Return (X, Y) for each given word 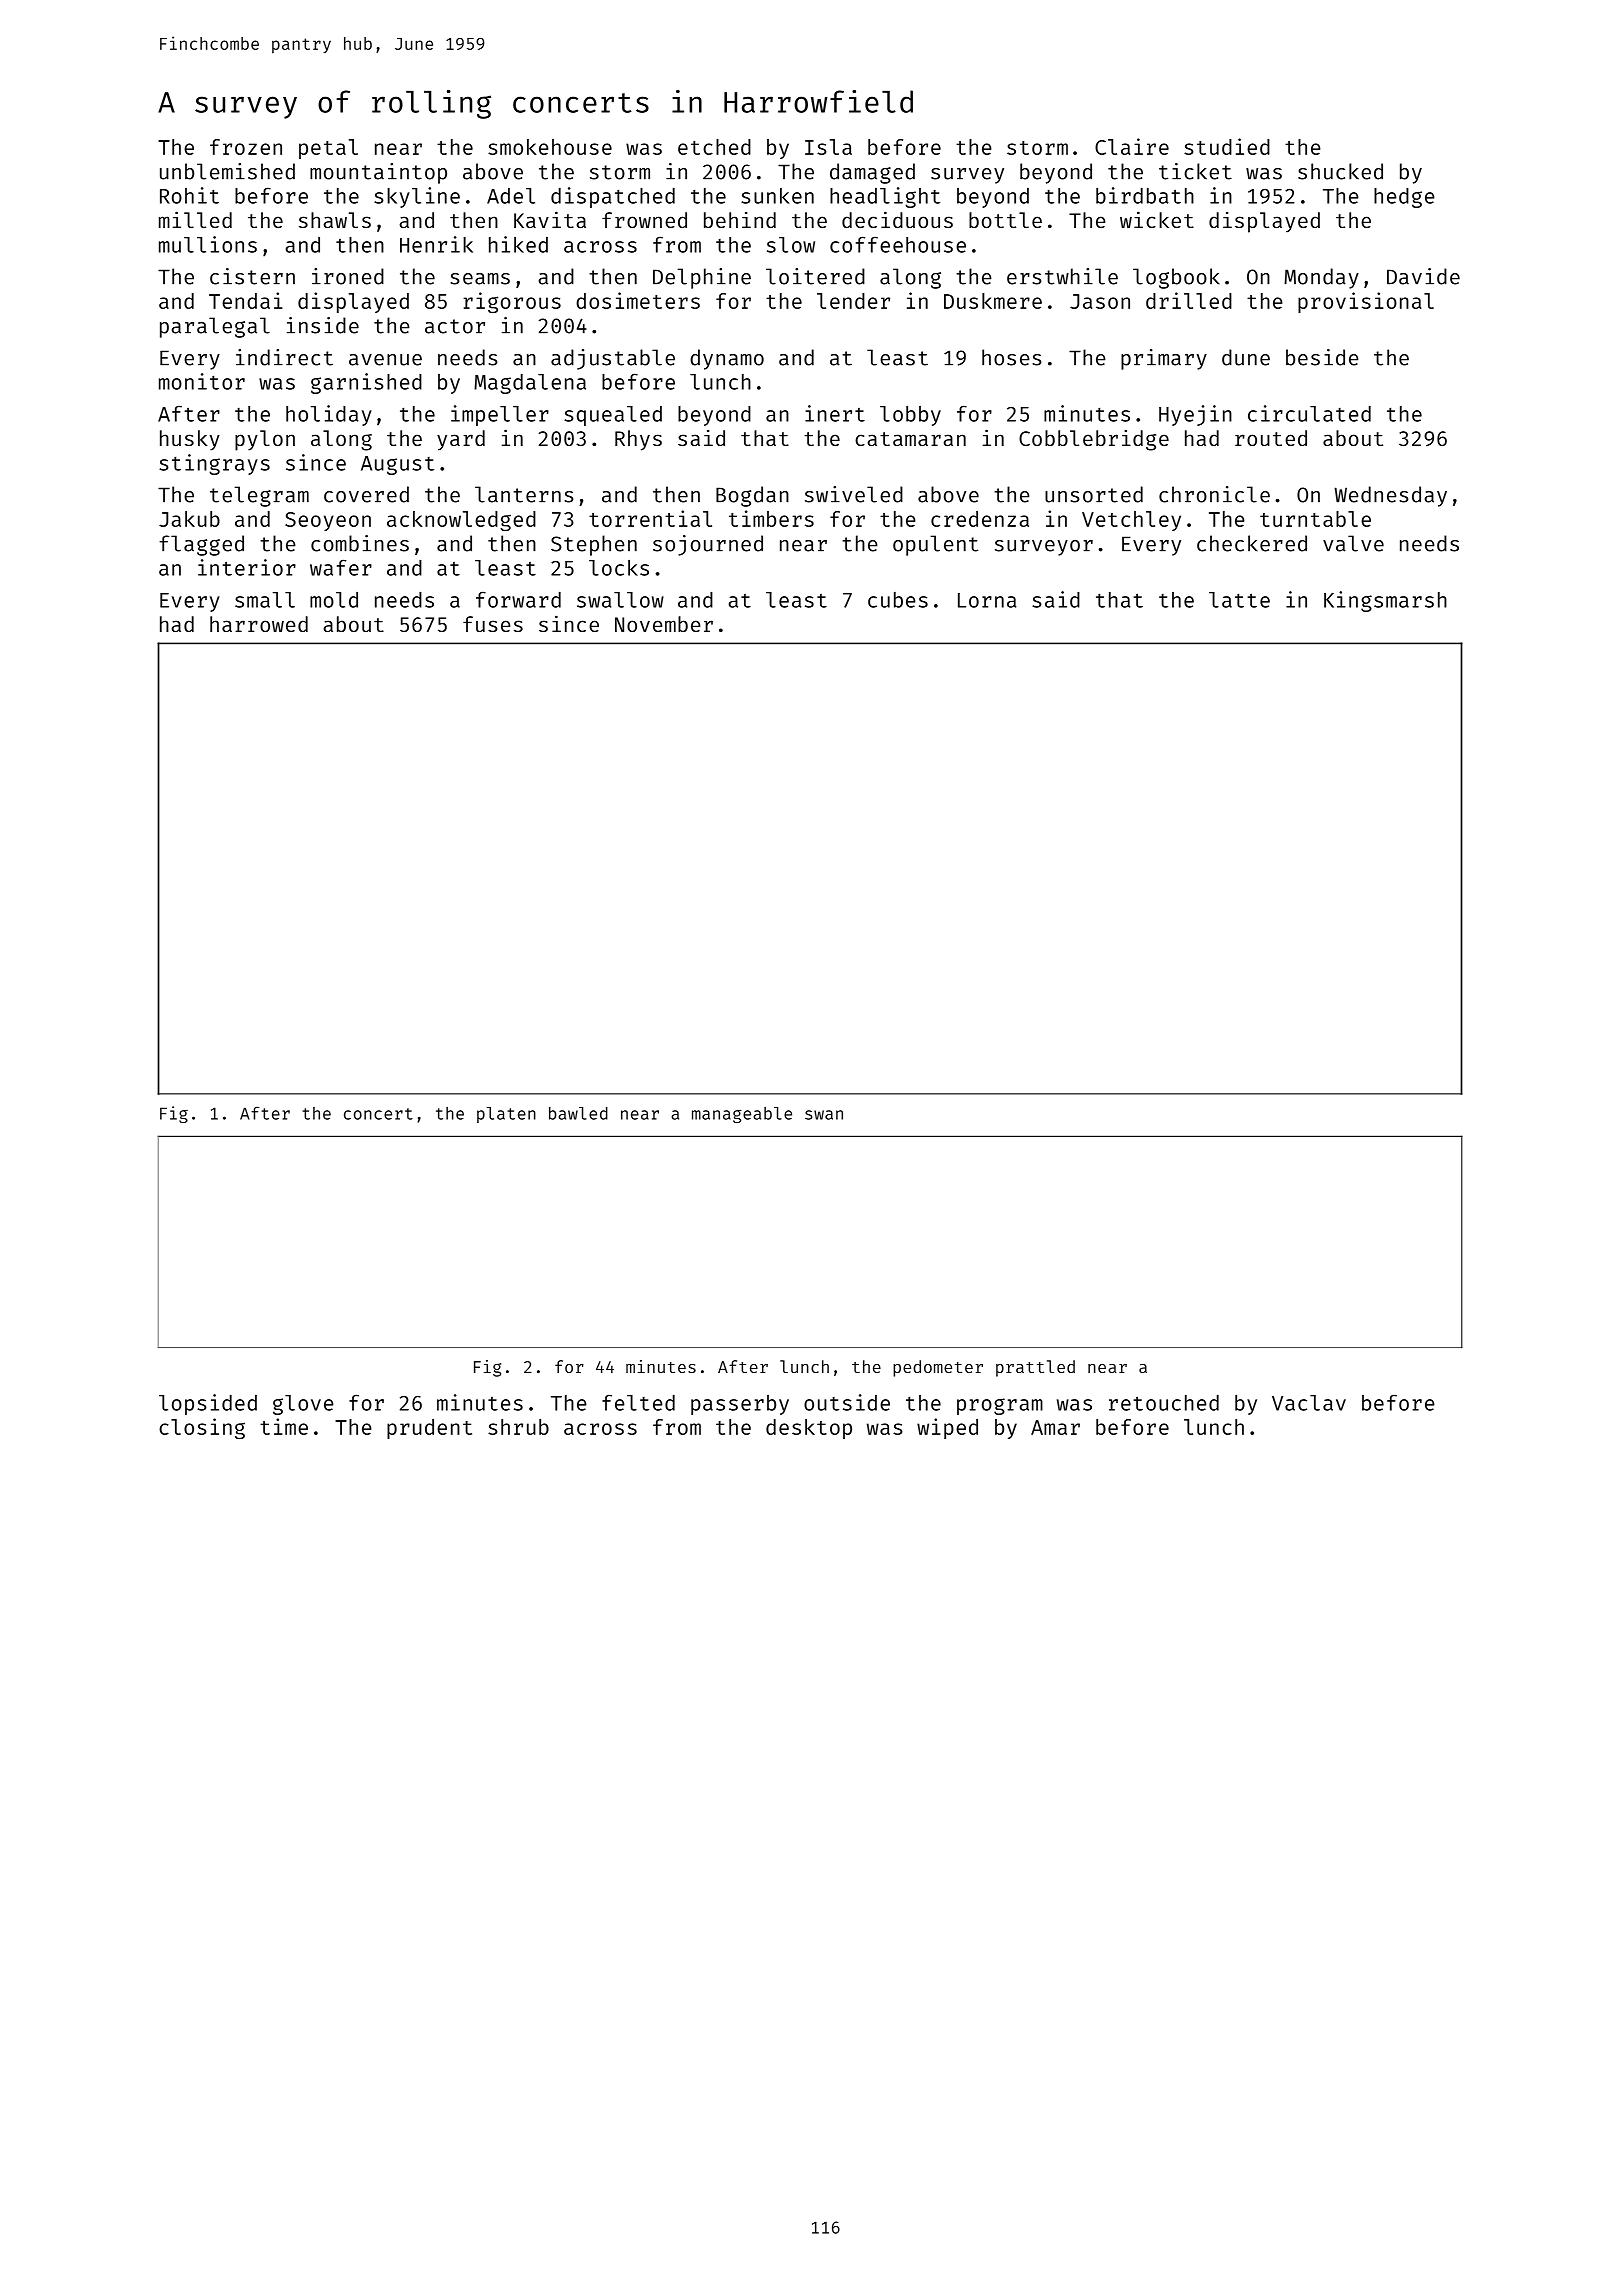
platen (506, 1115)
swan (824, 1115)
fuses (493, 624)
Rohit (189, 195)
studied (1227, 146)
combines (360, 543)
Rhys (638, 440)
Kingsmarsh (1385, 601)
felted (638, 1402)
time (284, 1426)
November (664, 624)
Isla (828, 147)
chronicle (1214, 494)
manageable (742, 1115)
